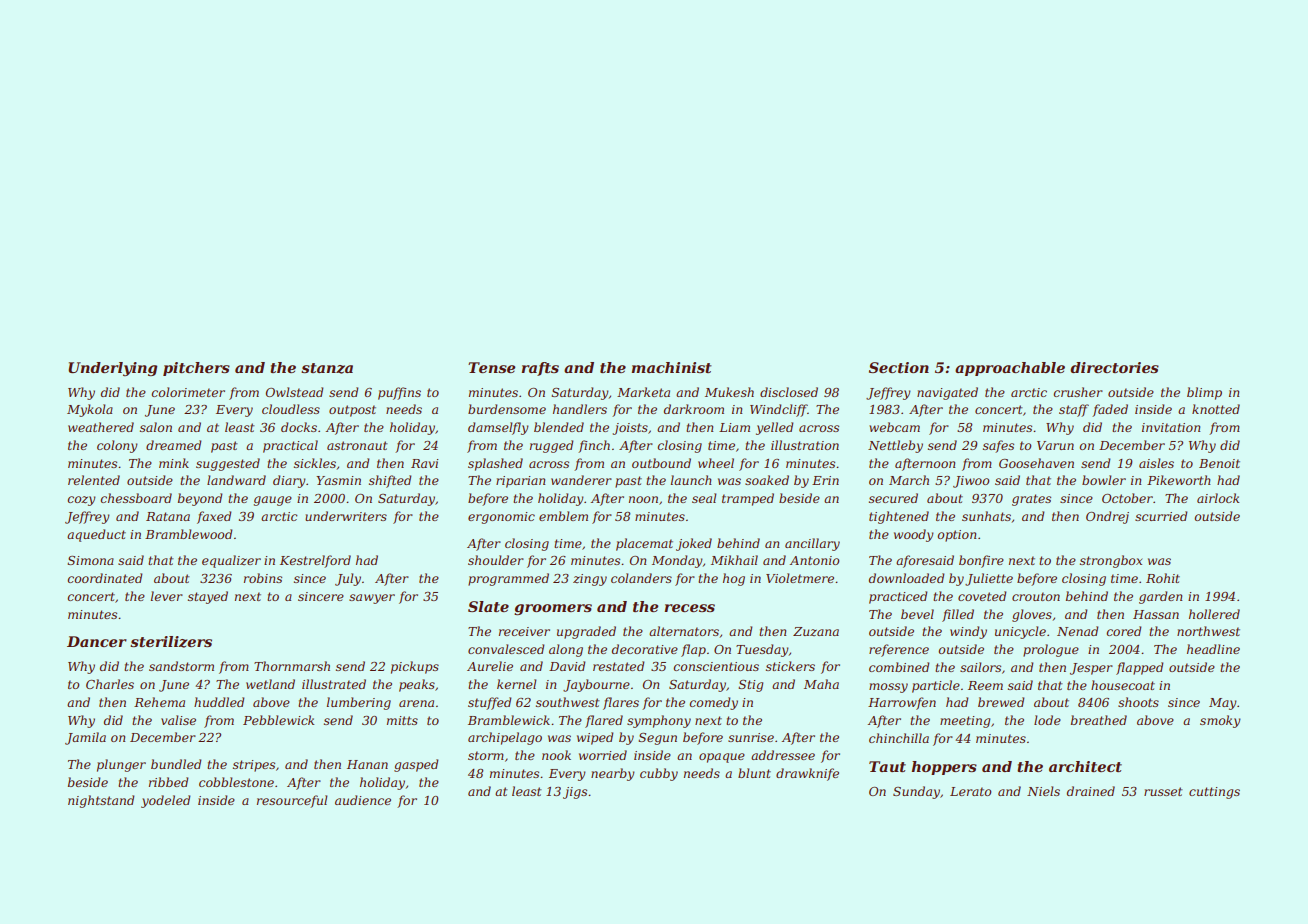 The image size is (1308, 924). Describe the element at coordinates (315, 561) in the image. I see `Kestrelford` at that location.
